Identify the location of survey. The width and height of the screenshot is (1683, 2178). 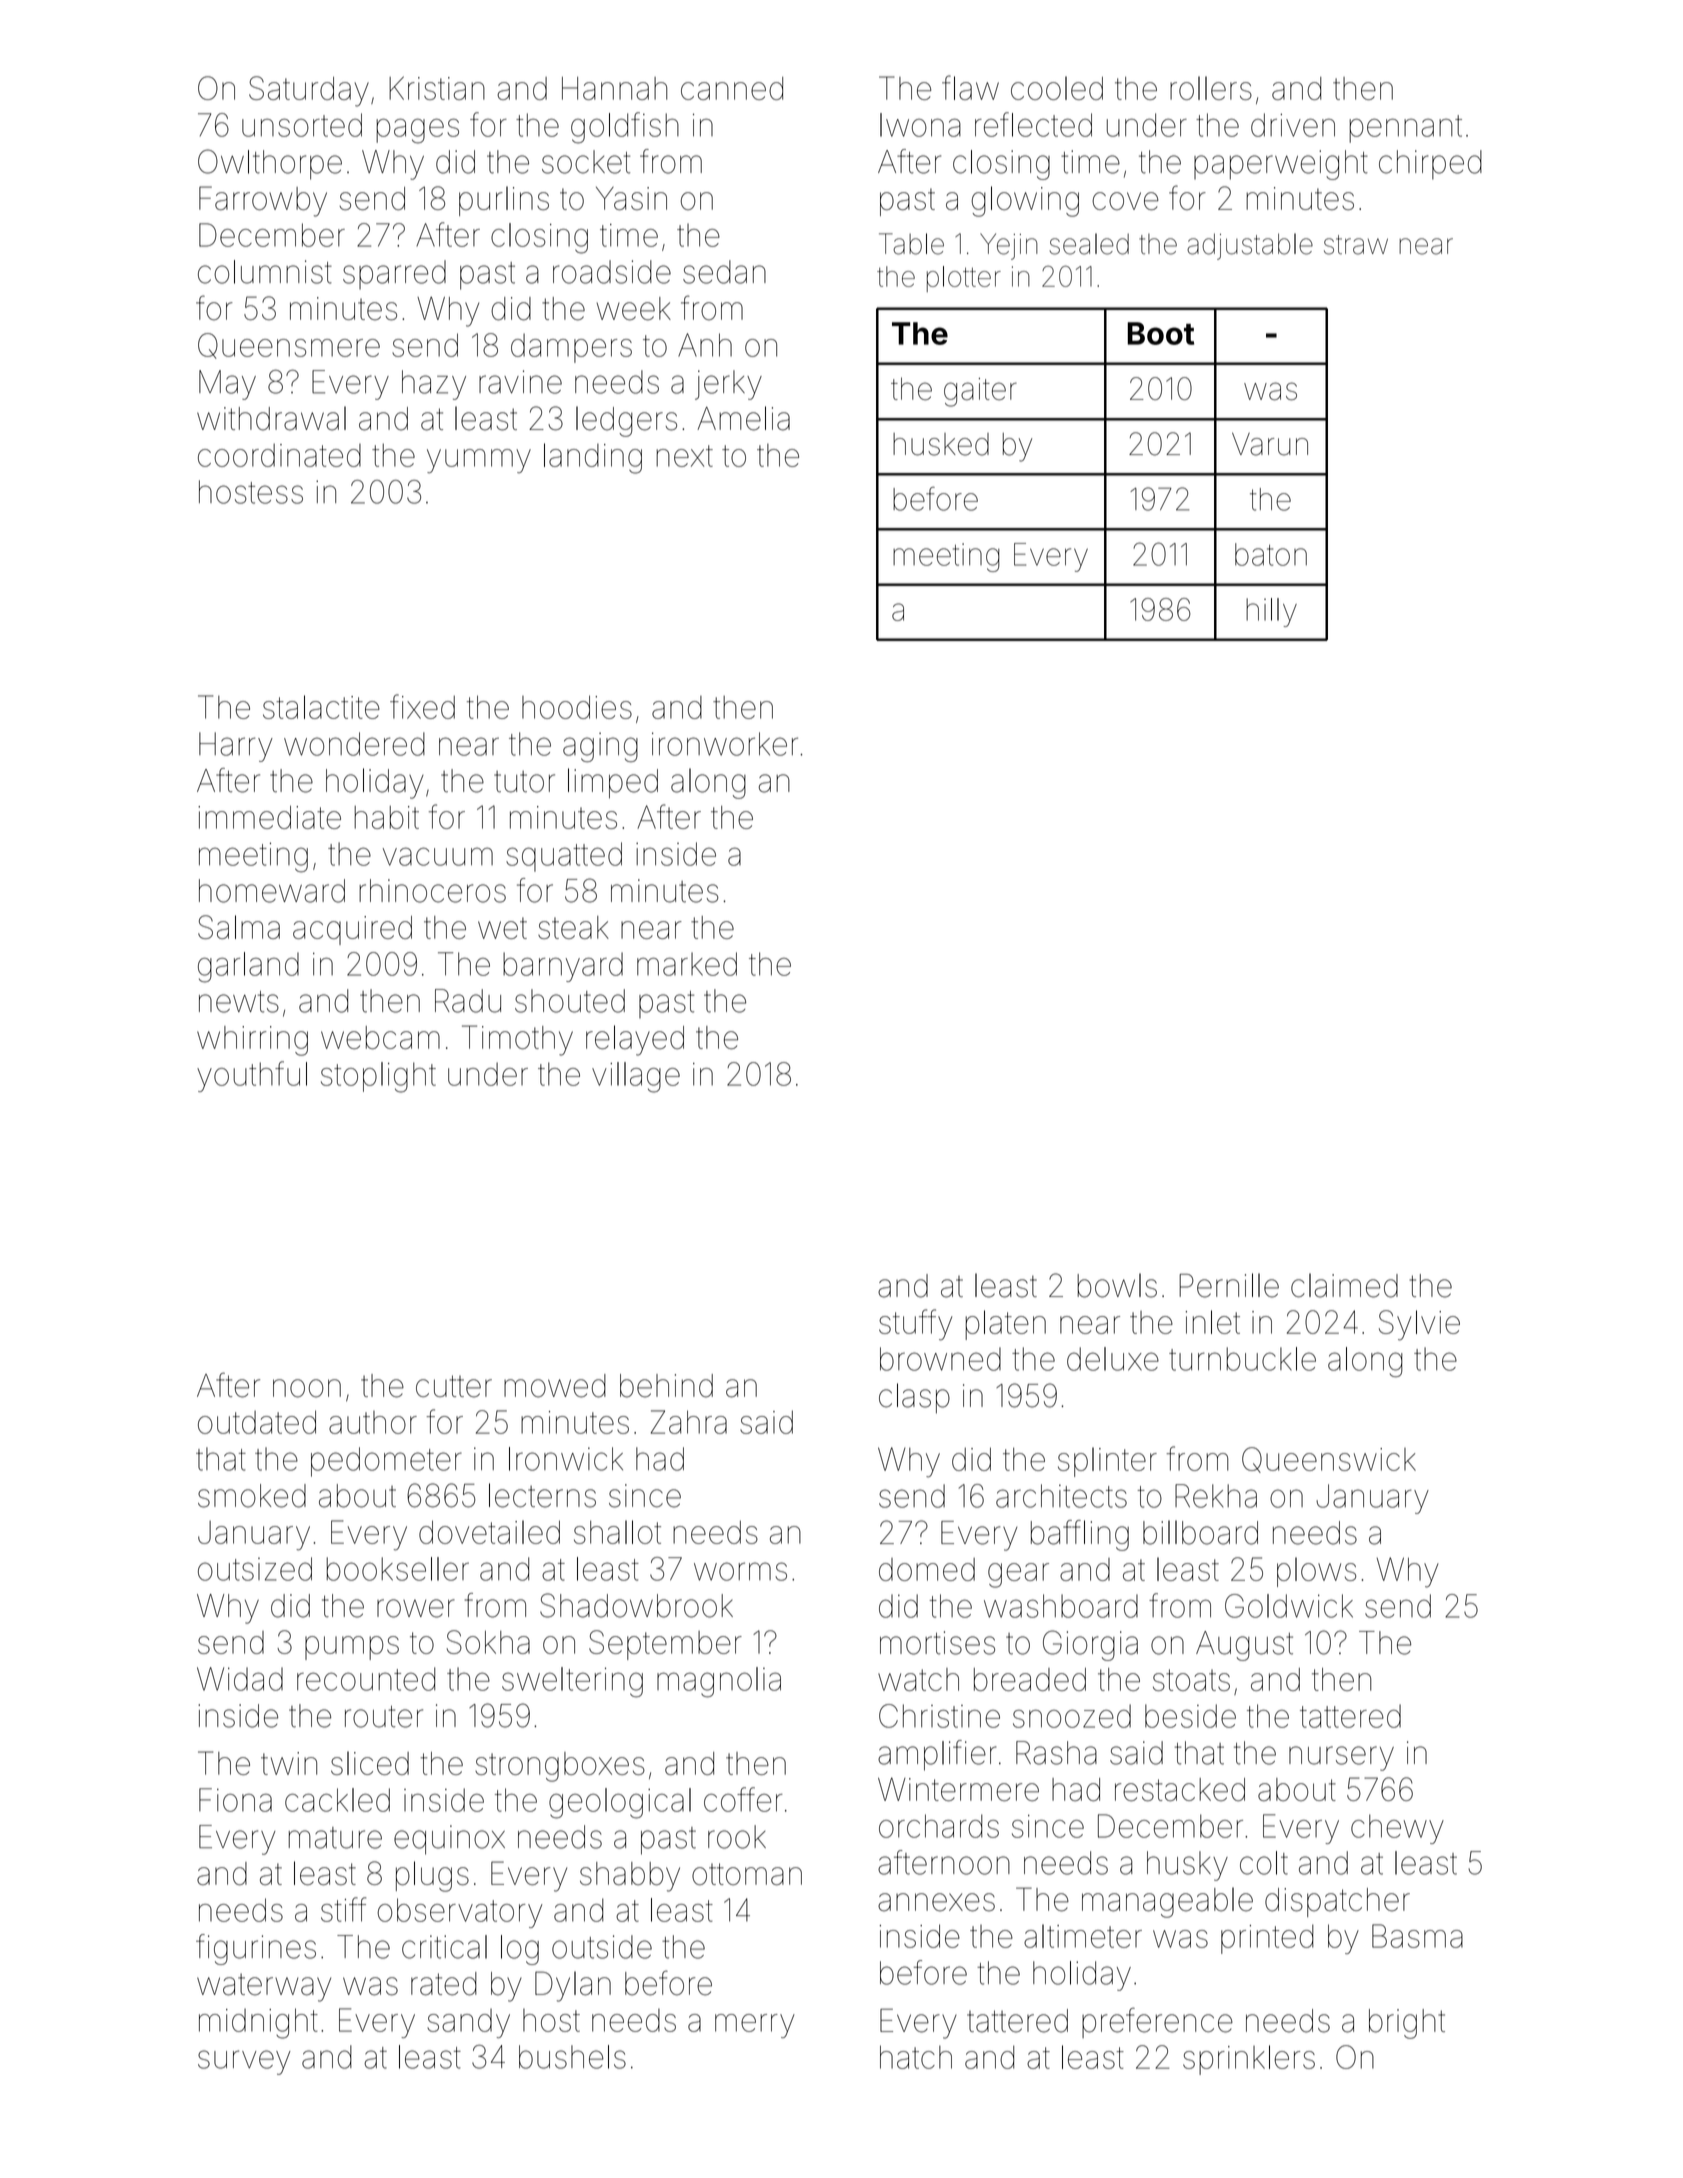
(244, 2062).
